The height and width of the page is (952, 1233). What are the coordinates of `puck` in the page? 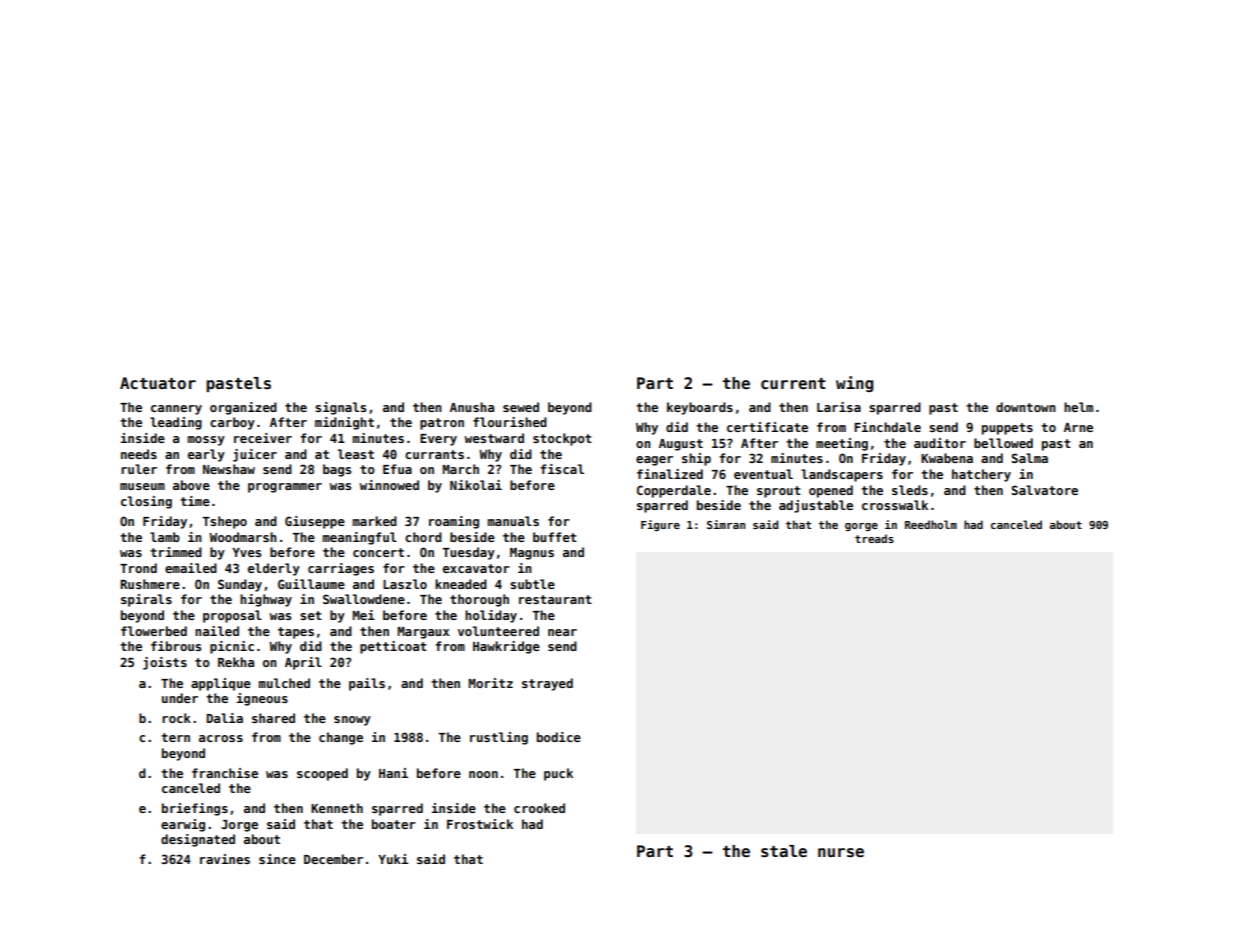 It's located at (558, 774).
